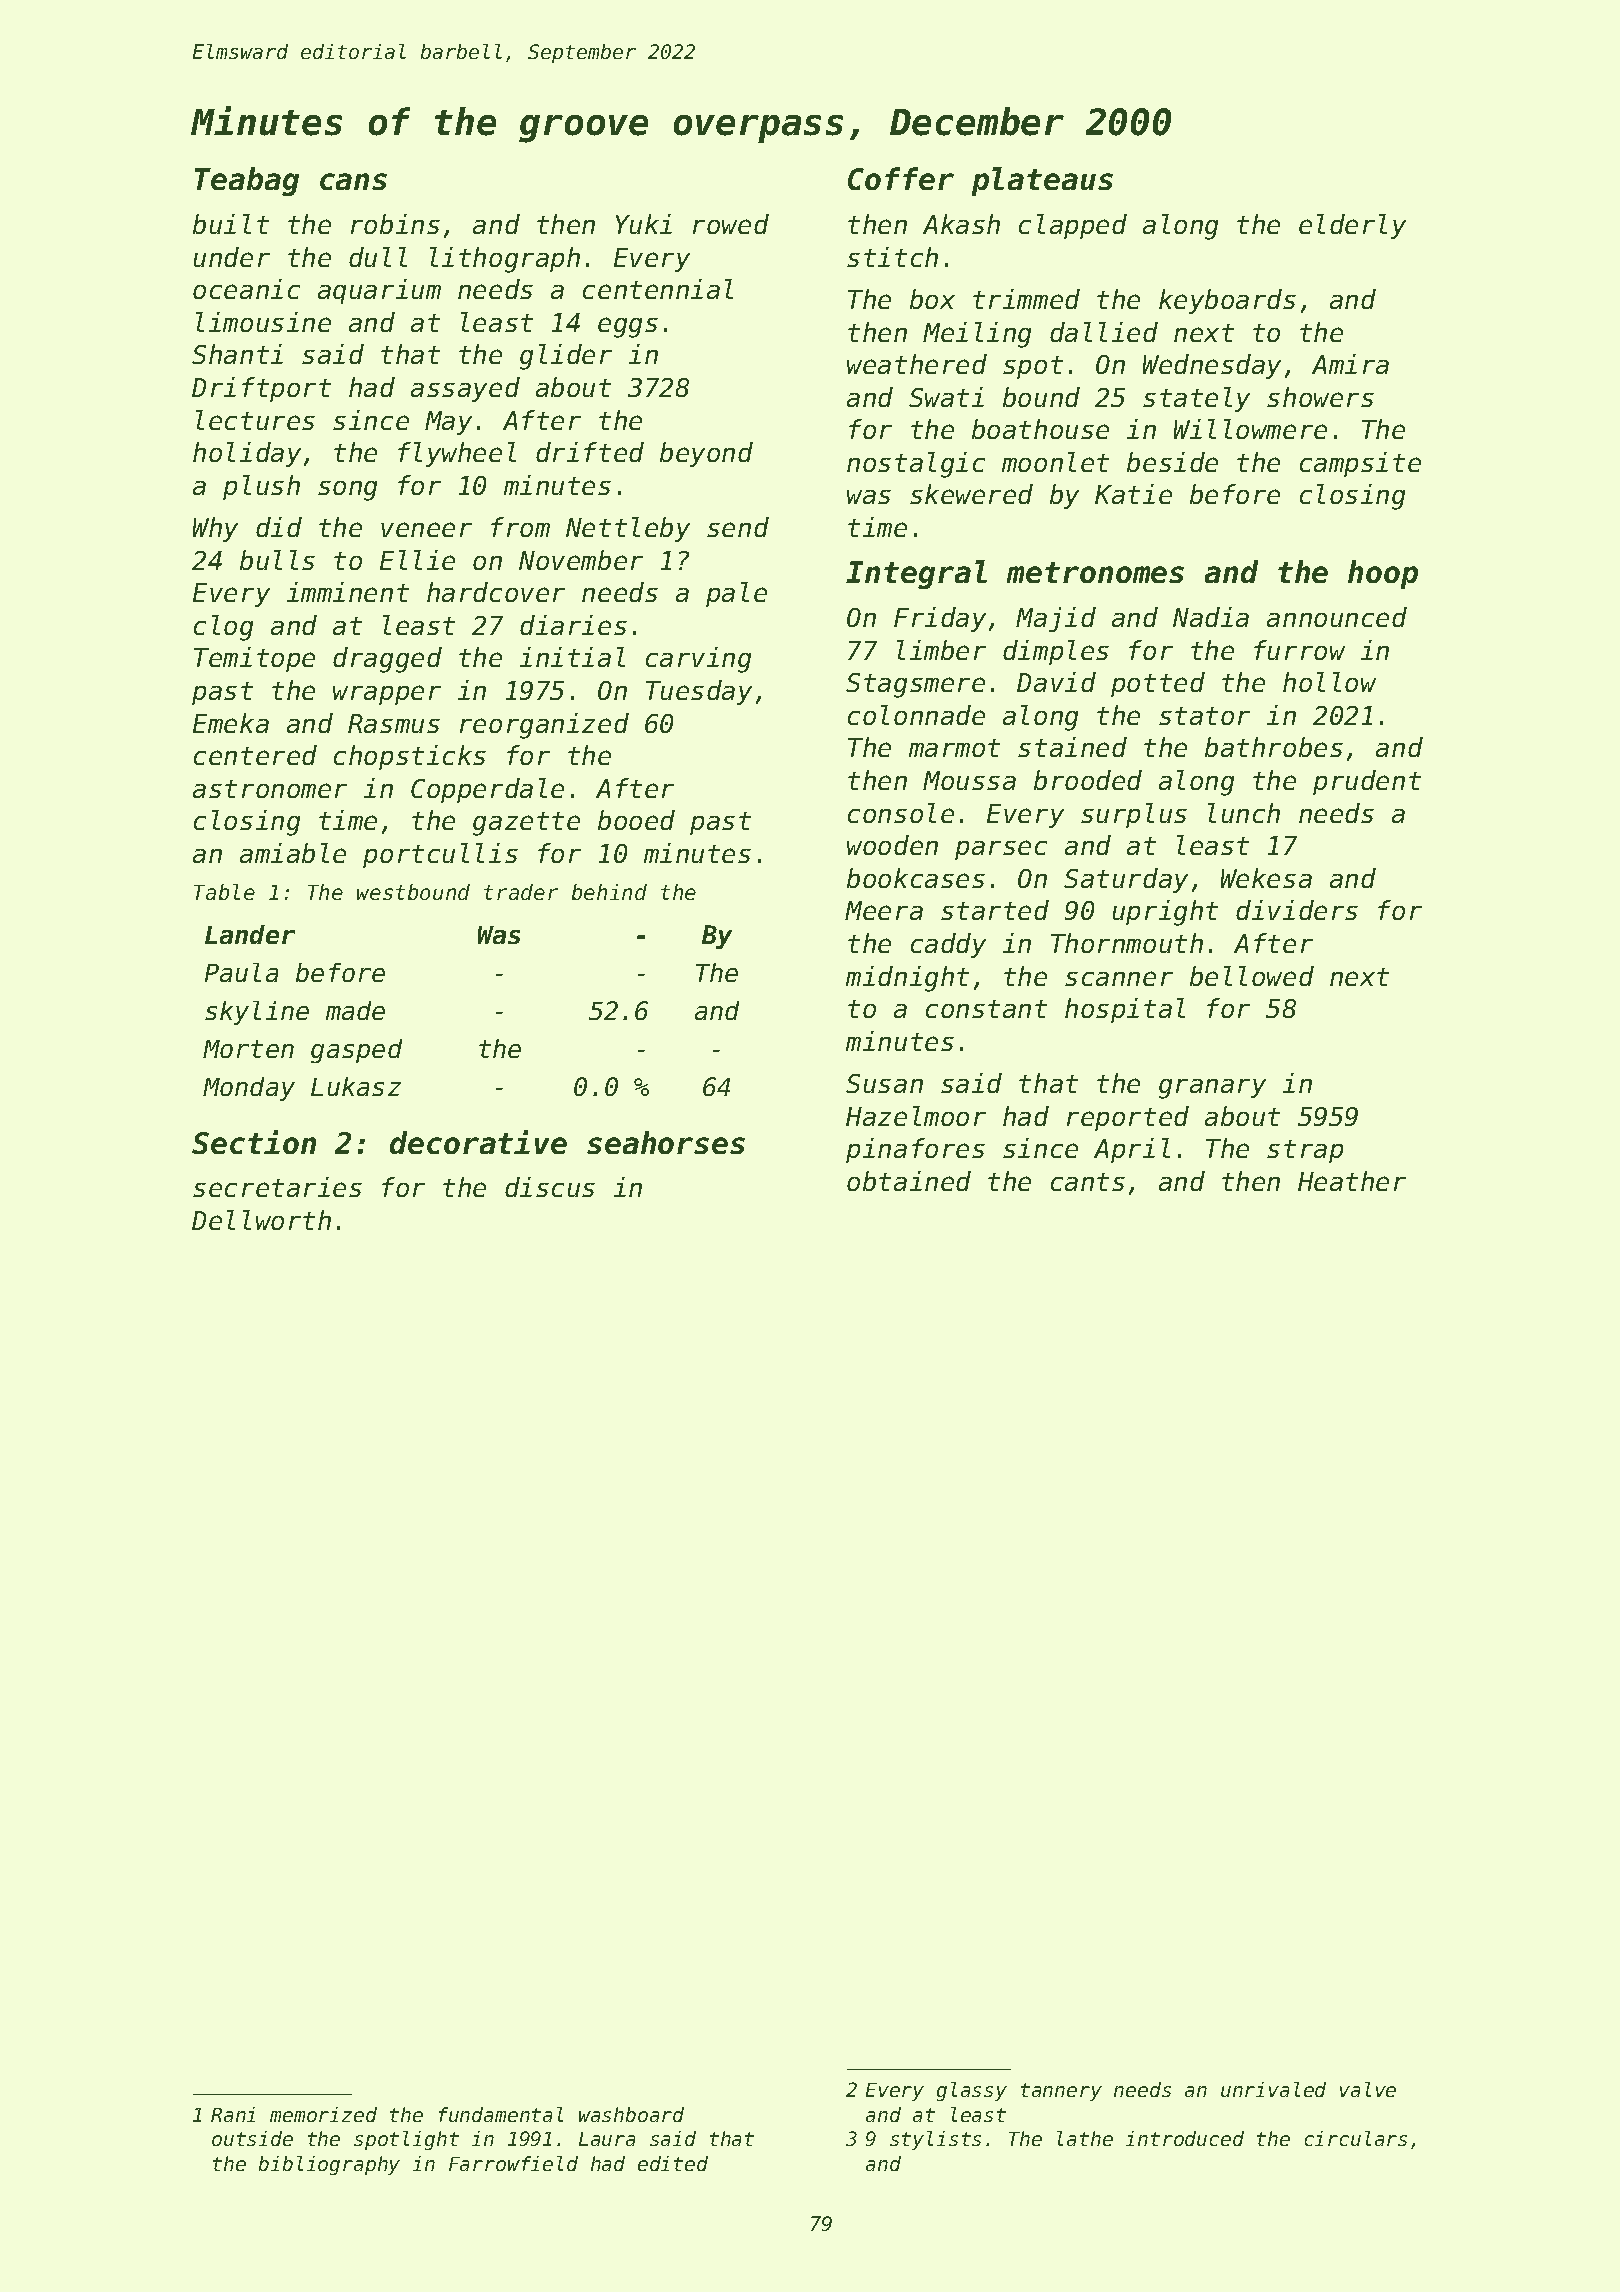  What do you see at coordinates (917, 364) in the screenshot?
I see `weathered` at bounding box center [917, 364].
